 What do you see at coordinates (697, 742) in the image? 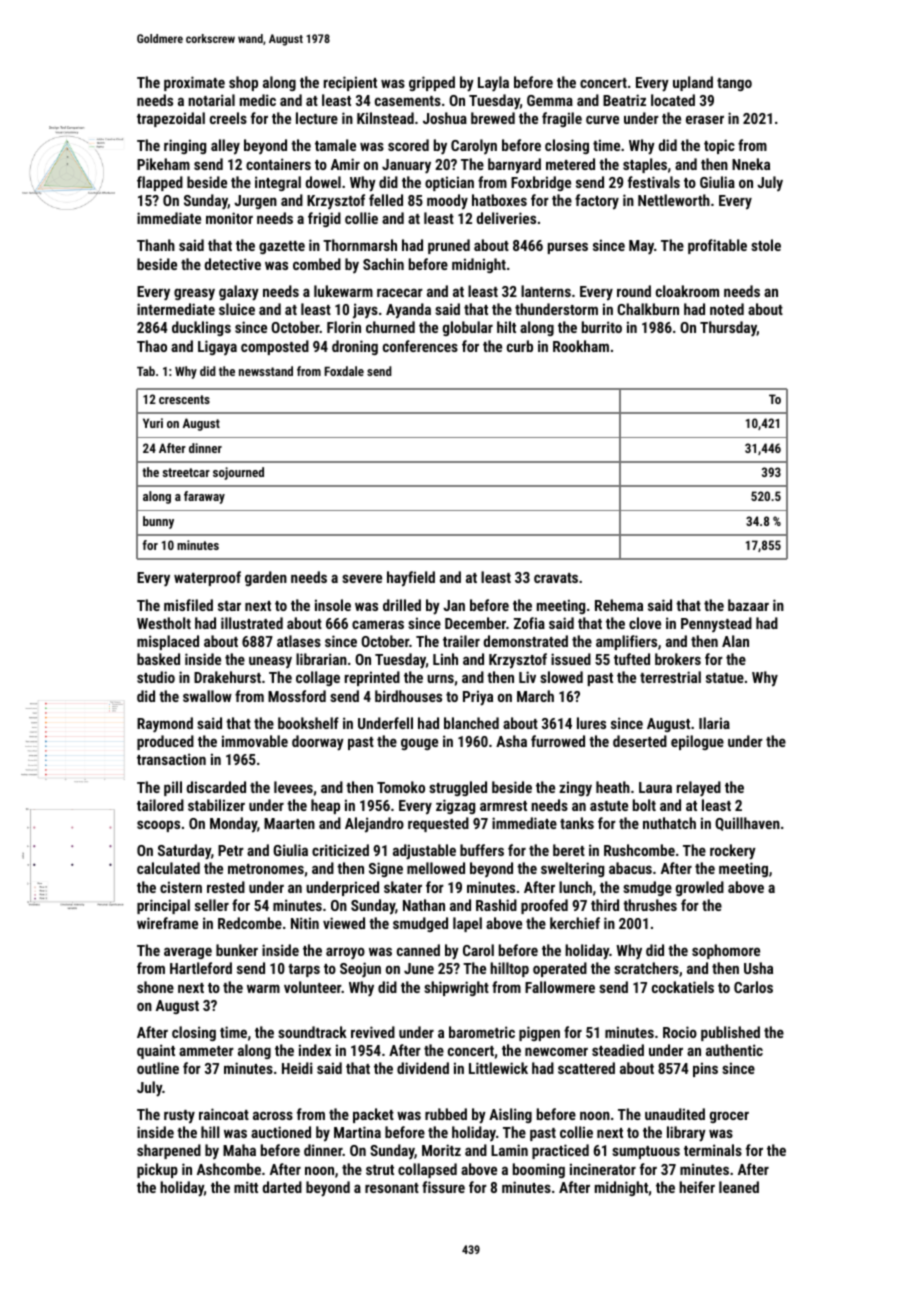
I see `epilogue` at bounding box center [697, 742].
